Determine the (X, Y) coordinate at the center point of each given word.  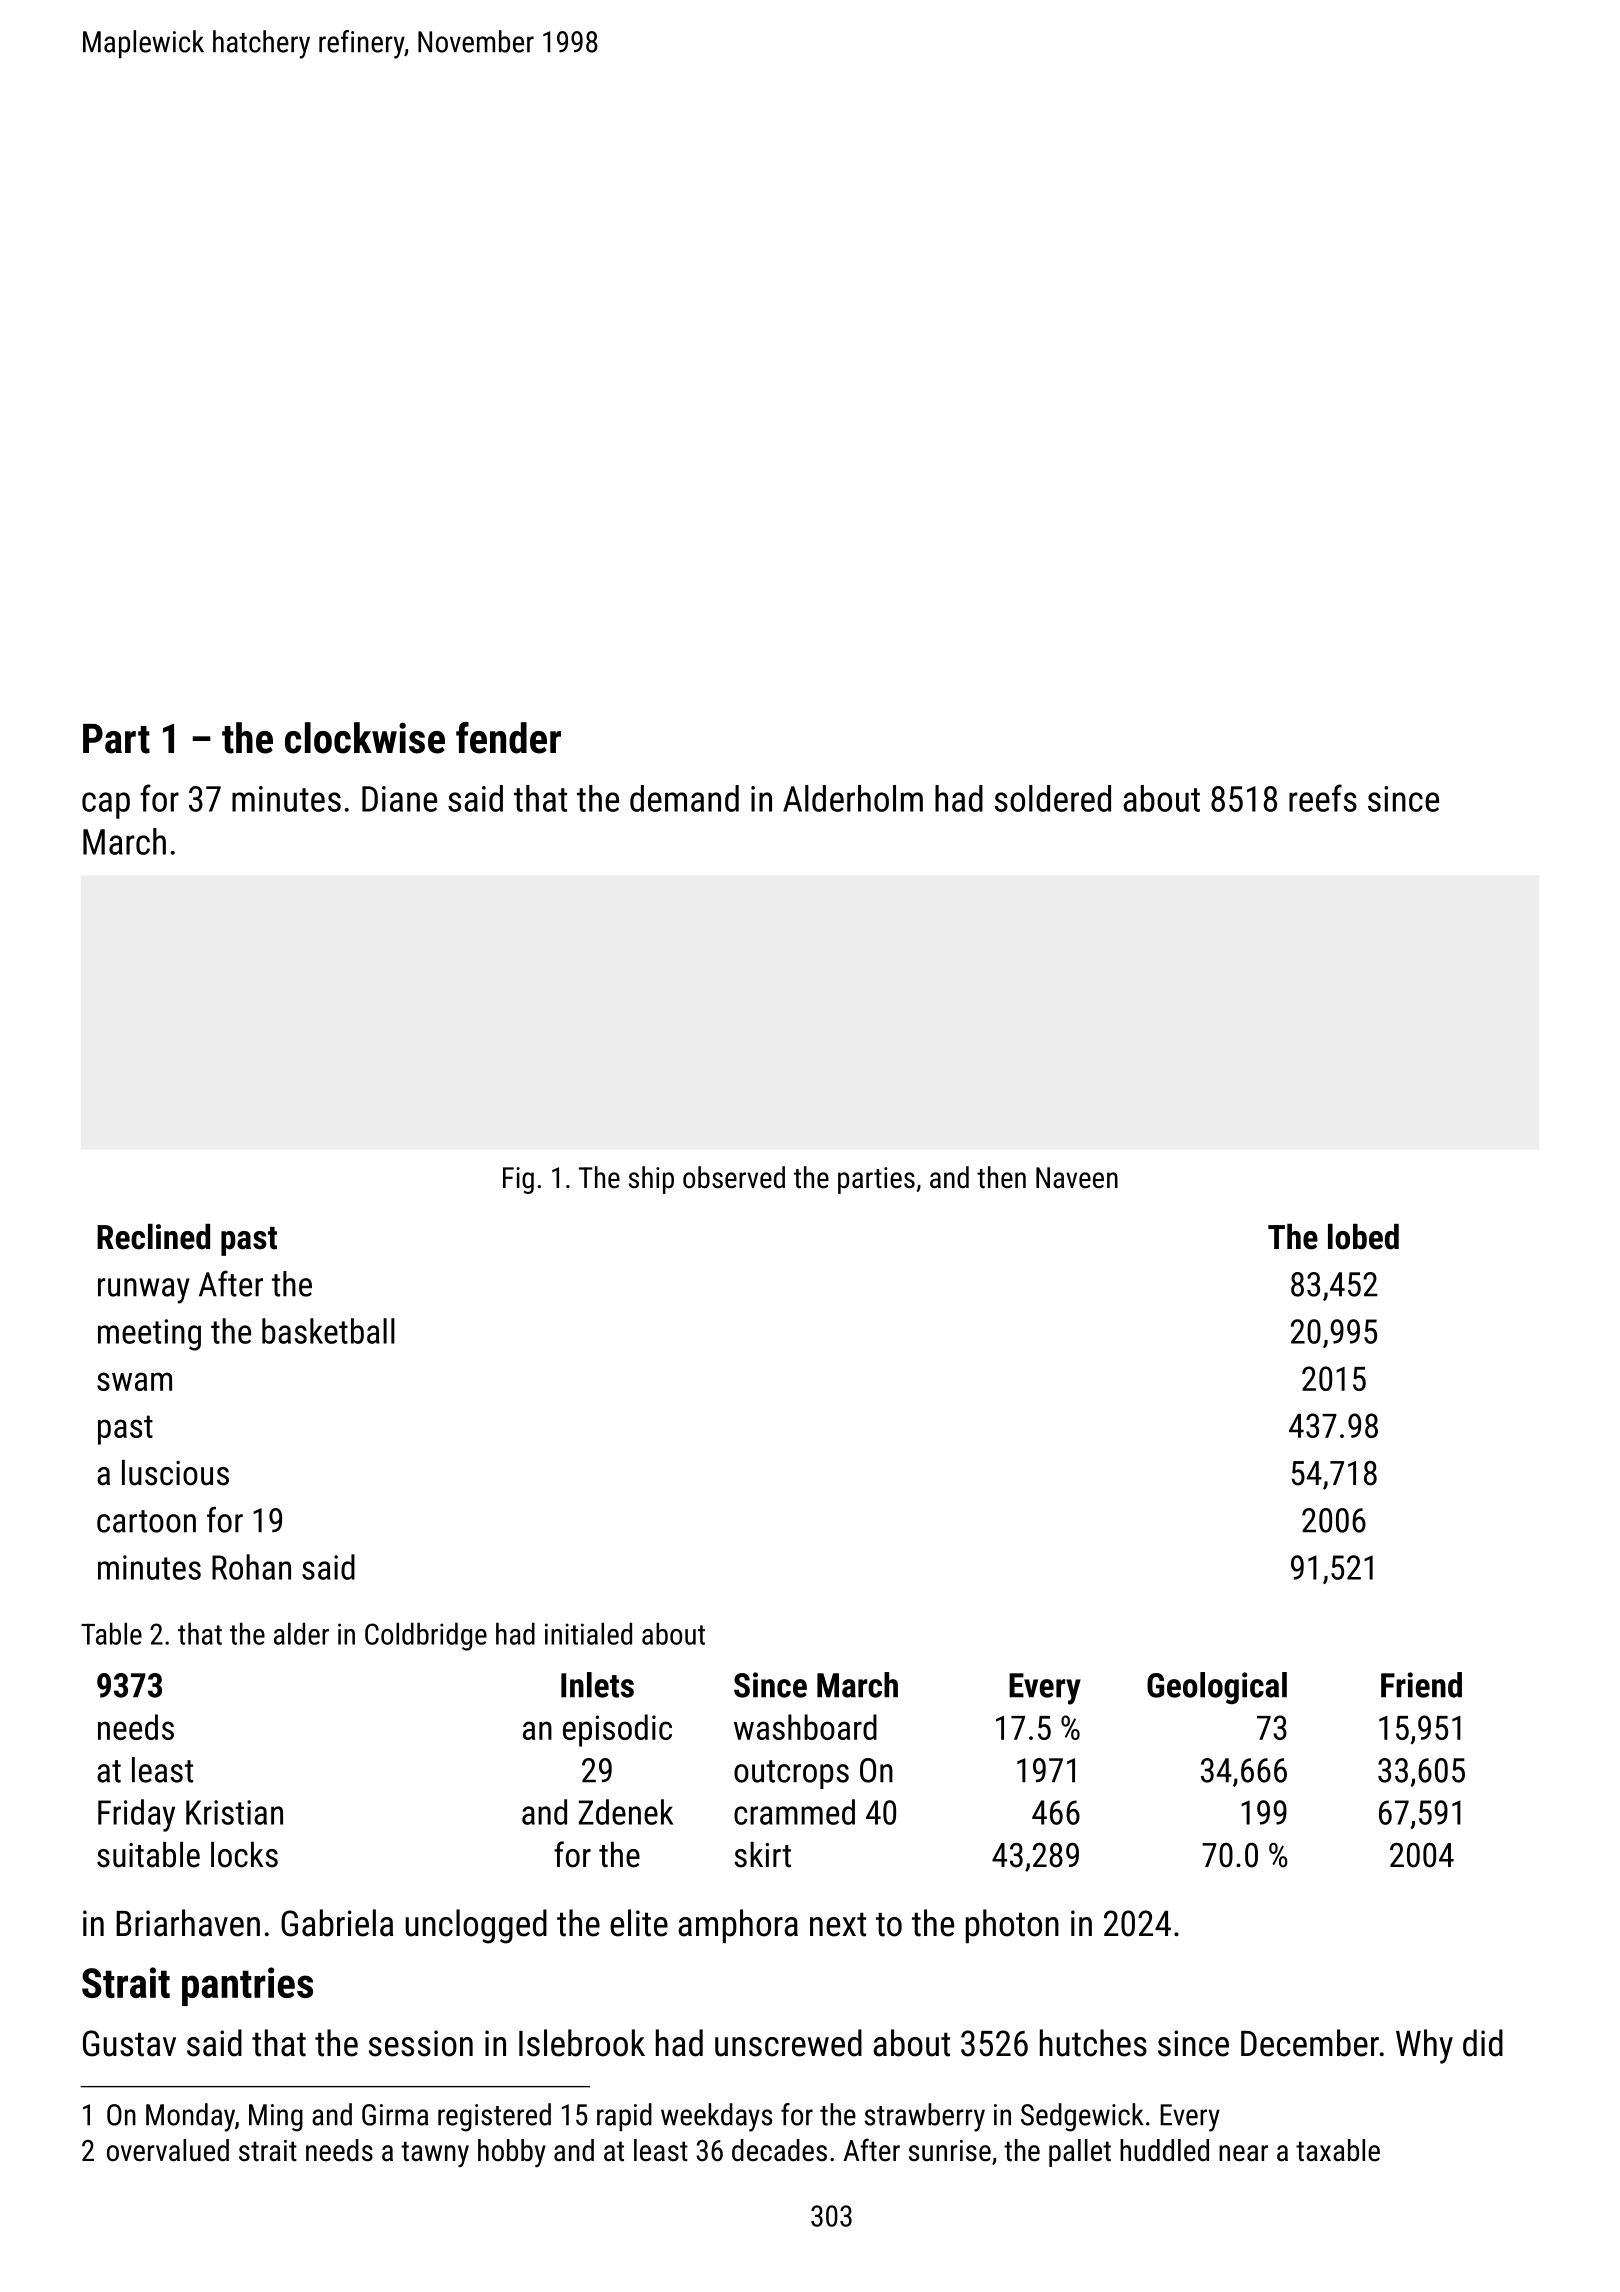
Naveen (1077, 1178)
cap (106, 805)
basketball (328, 1331)
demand (684, 798)
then (1001, 1177)
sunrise (950, 2151)
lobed (1363, 1237)
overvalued (168, 2150)
